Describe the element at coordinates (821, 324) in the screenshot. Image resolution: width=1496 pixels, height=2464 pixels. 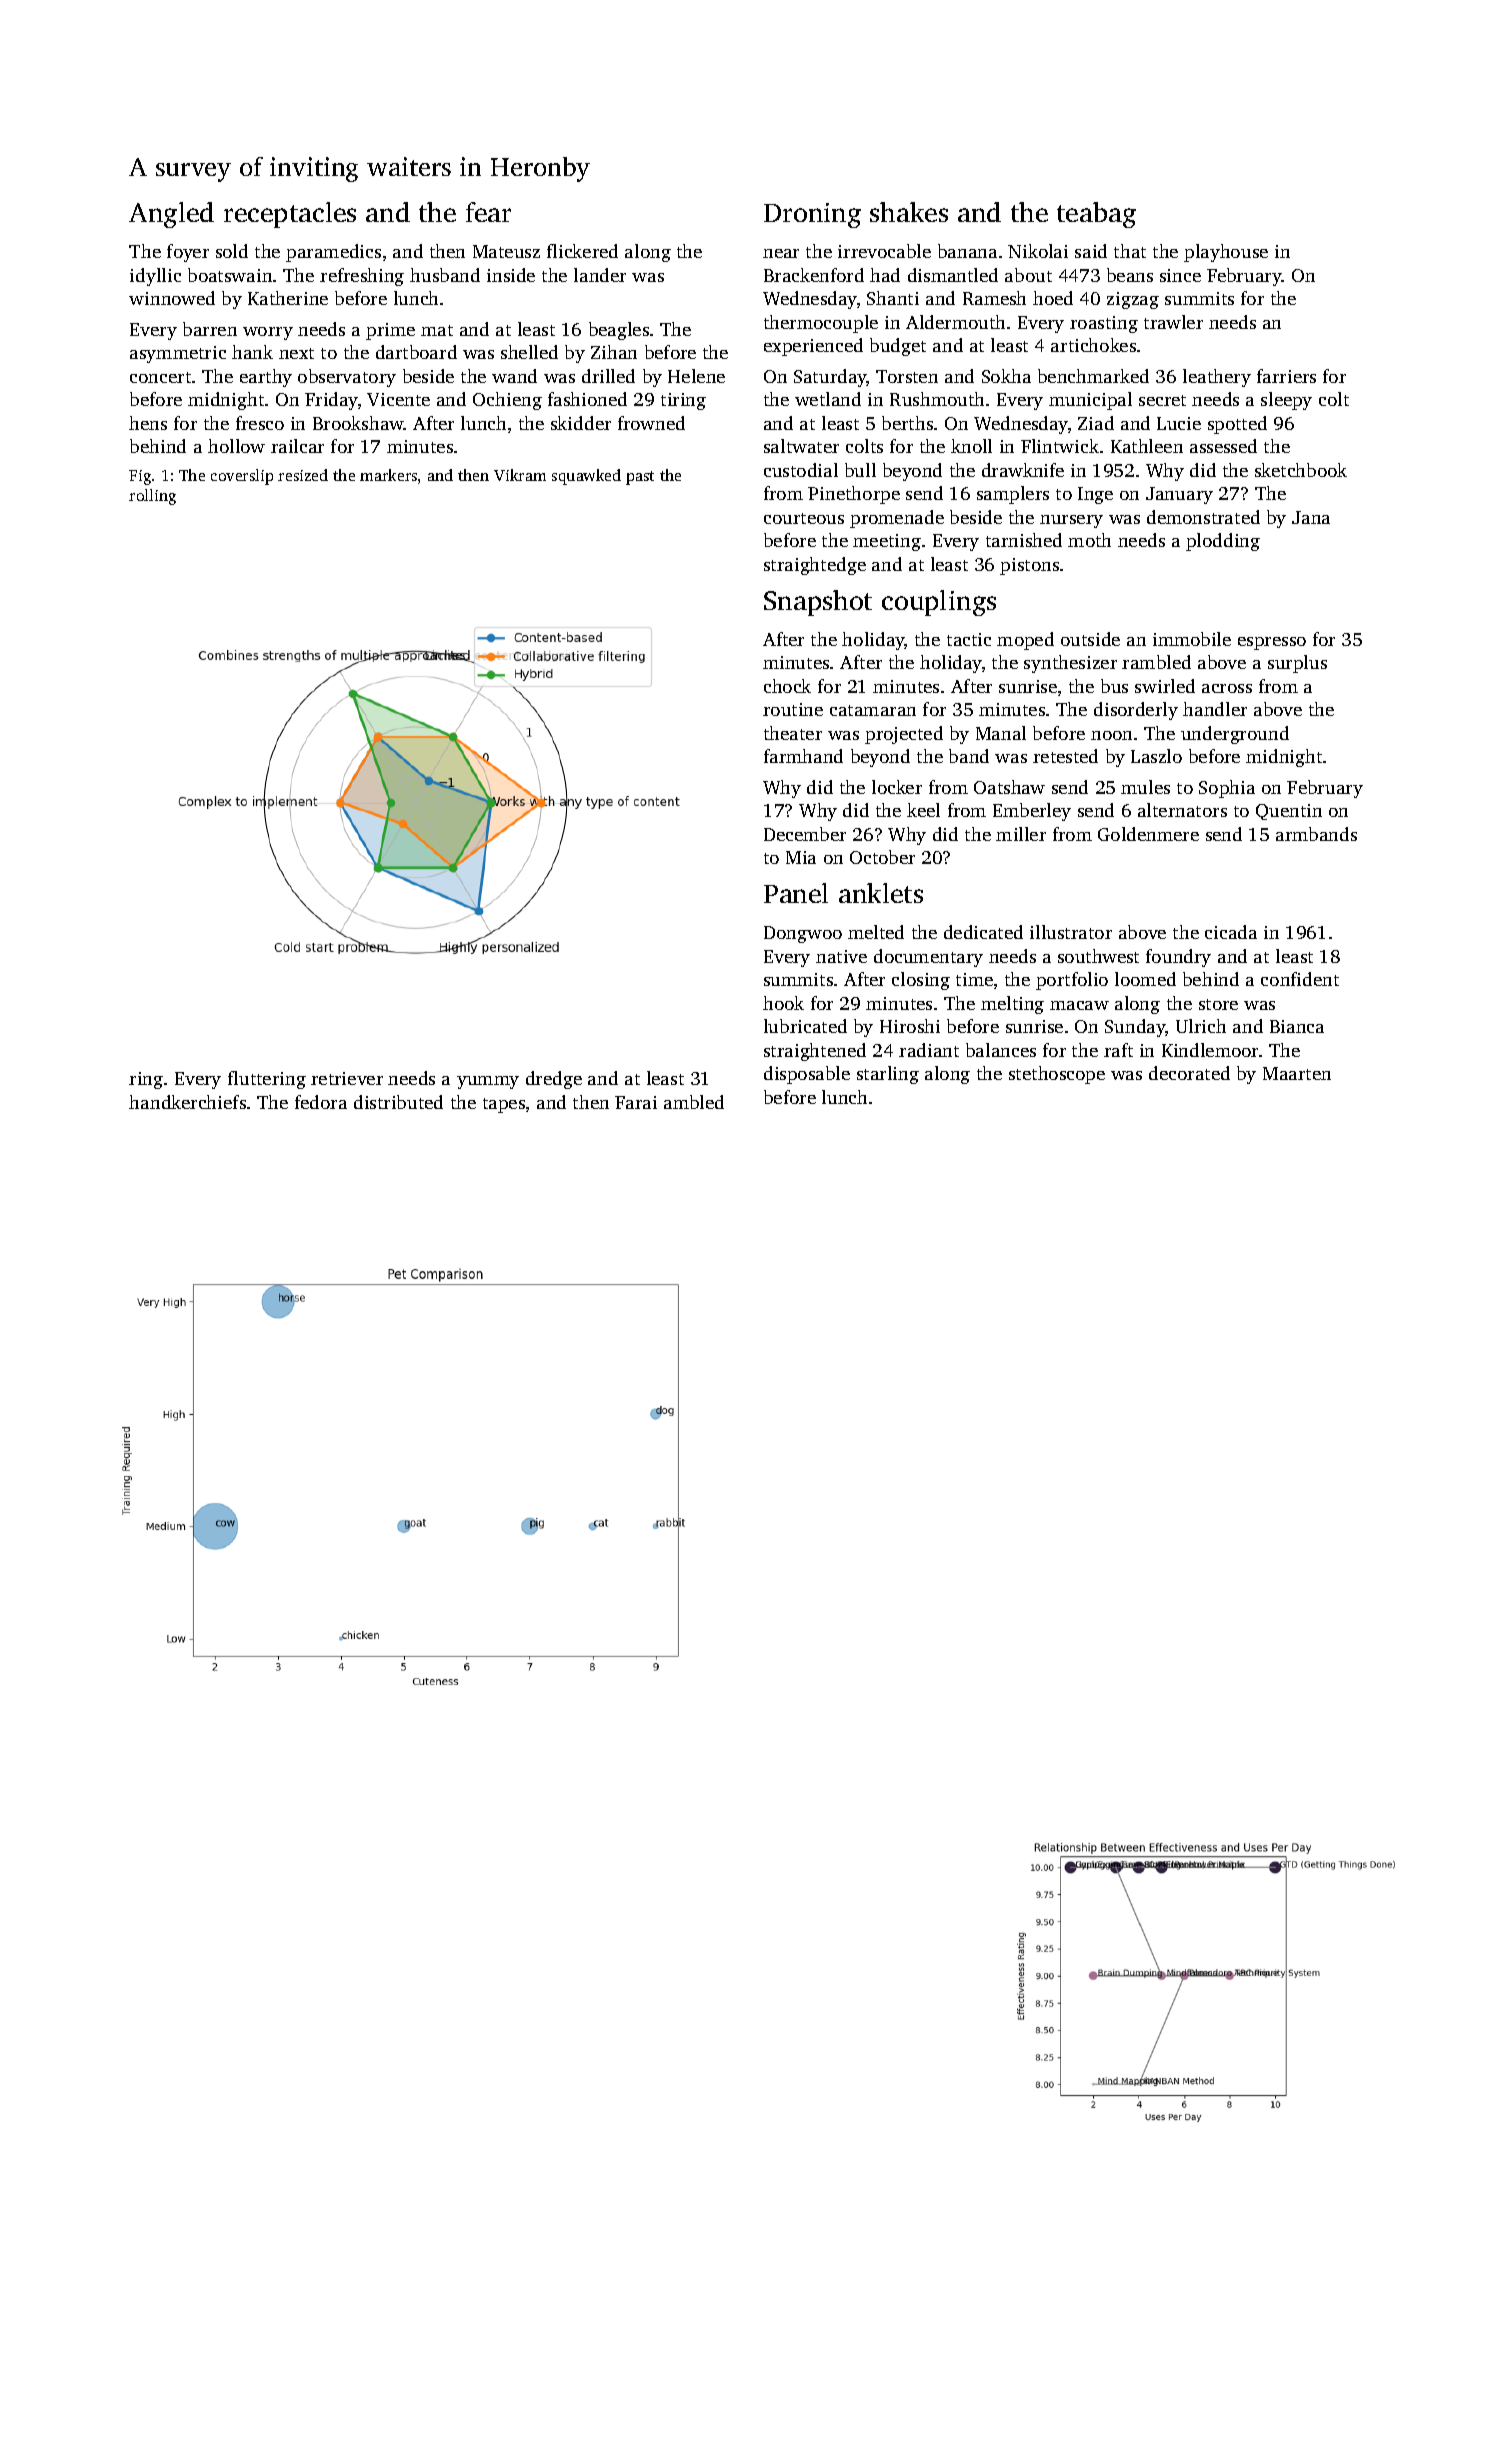
I see `thermocouple` at that location.
